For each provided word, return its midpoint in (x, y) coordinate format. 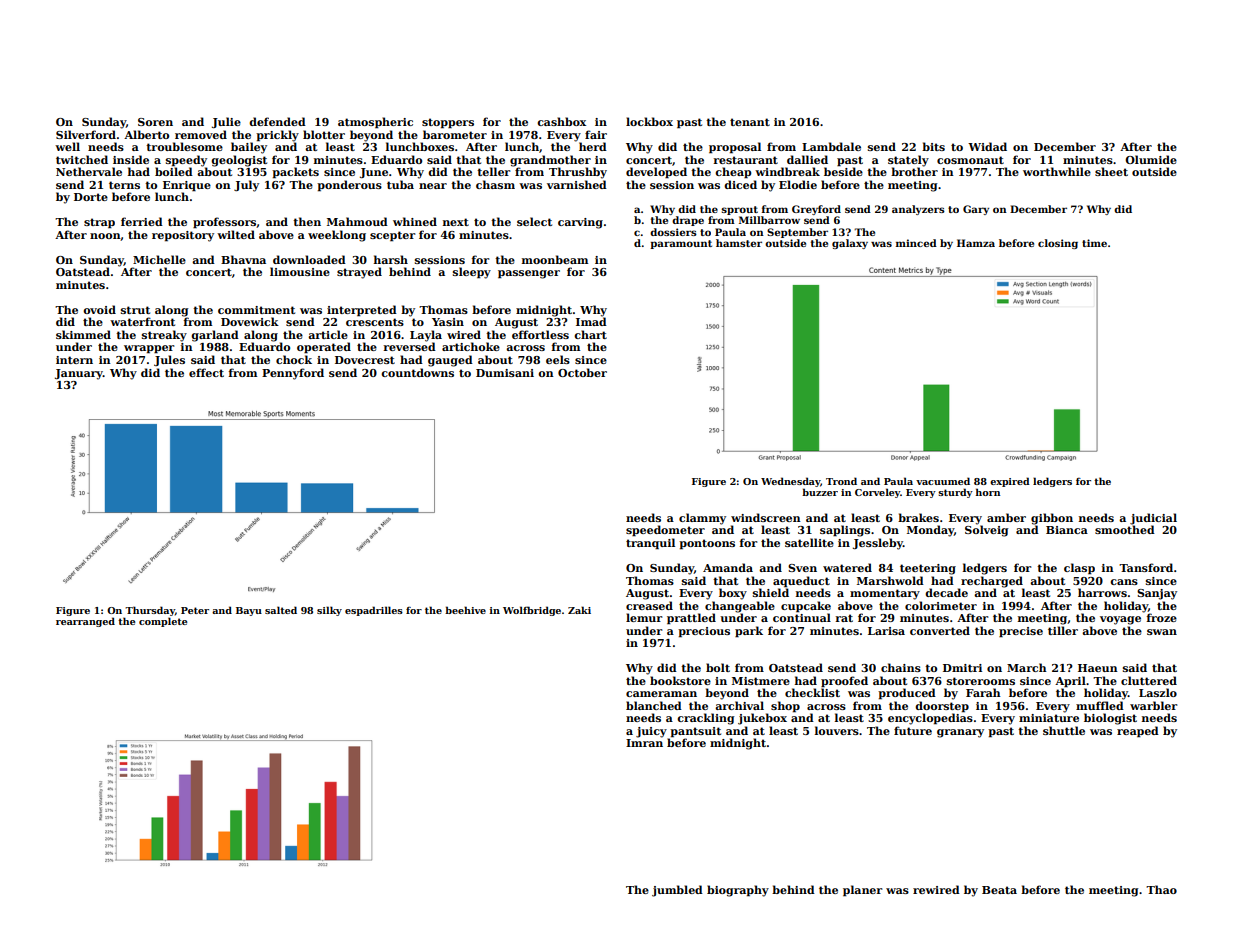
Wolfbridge (532, 611)
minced (916, 243)
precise (1021, 632)
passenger (529, 274)
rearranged (85, 622)
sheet (1111, 171)
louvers (837, 730)
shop (785, 707)
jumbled (677, 891)
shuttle (1064, 730)
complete (163, 622)
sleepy (472, 273)
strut (135, 310)
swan (1162, 632)
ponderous (349, 186)
